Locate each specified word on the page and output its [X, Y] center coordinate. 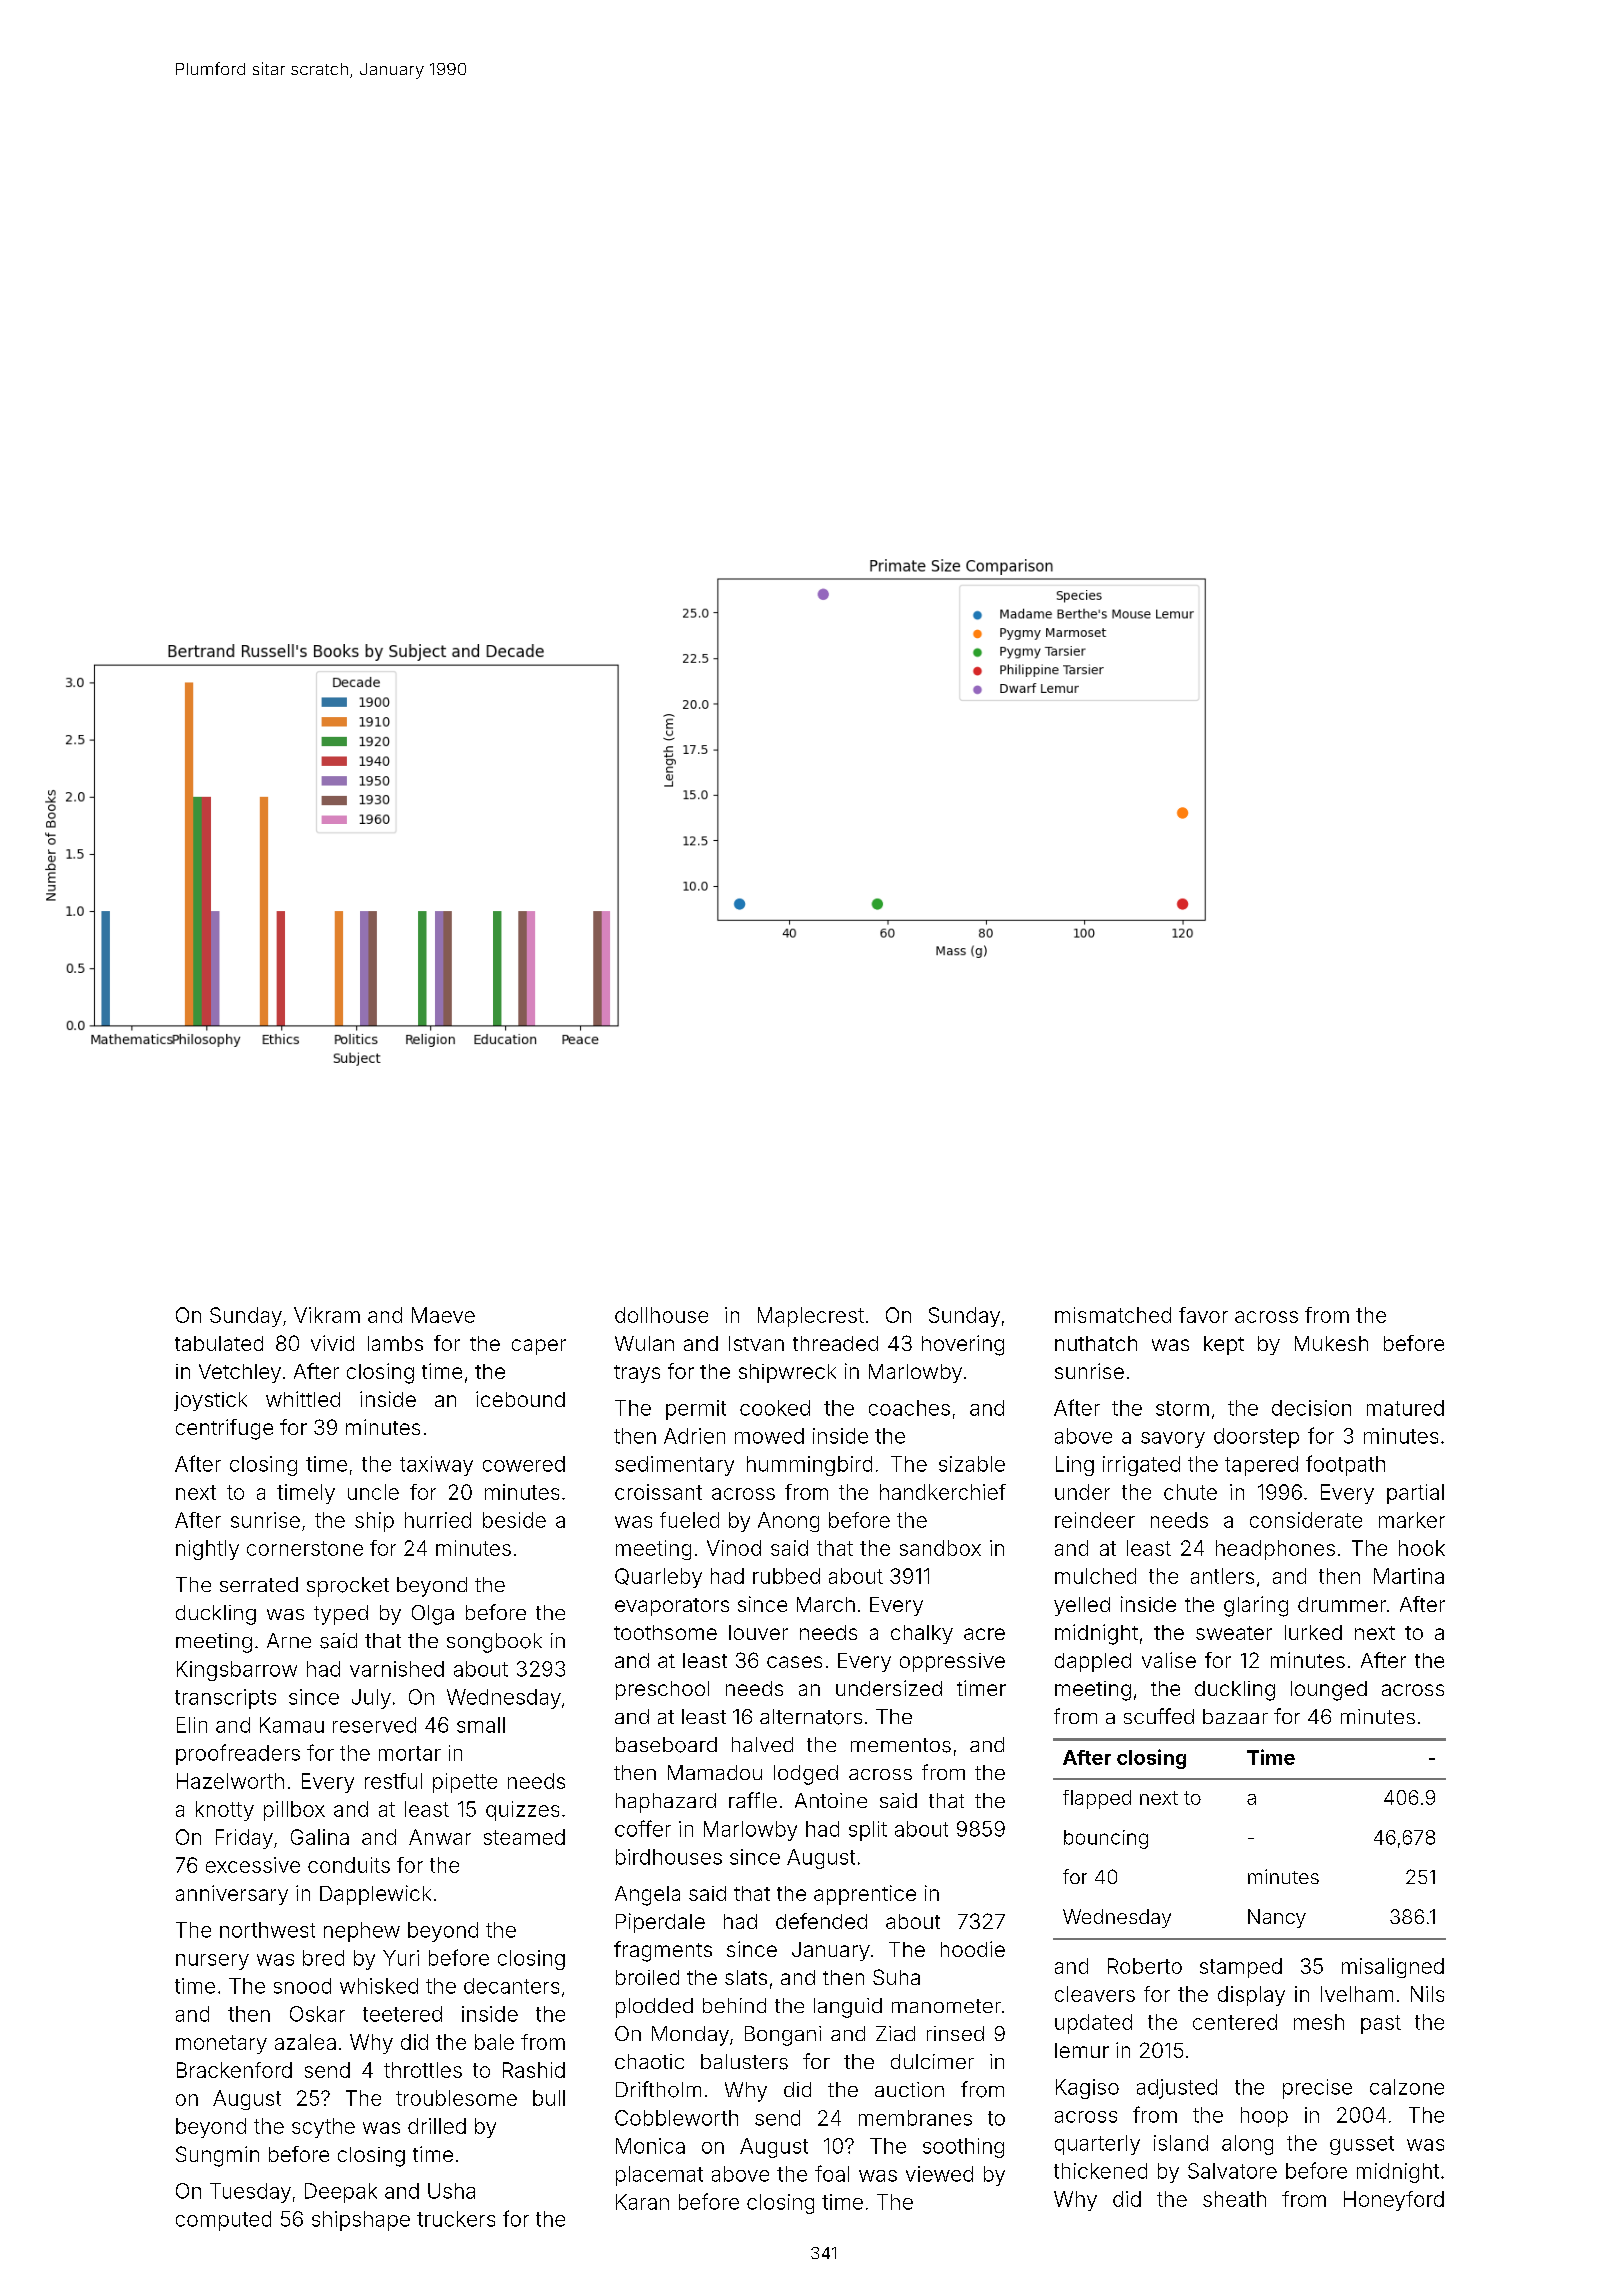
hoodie [973, 1949]
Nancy [1277, 1918]
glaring [1256, 1606]
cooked [775, 1408]
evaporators [672, 1607]
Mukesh [1331, 1343]
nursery [212, 1962]
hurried [438, 1520]
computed [223, 2221]
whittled [303, 1399]
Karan [642, 2202]
